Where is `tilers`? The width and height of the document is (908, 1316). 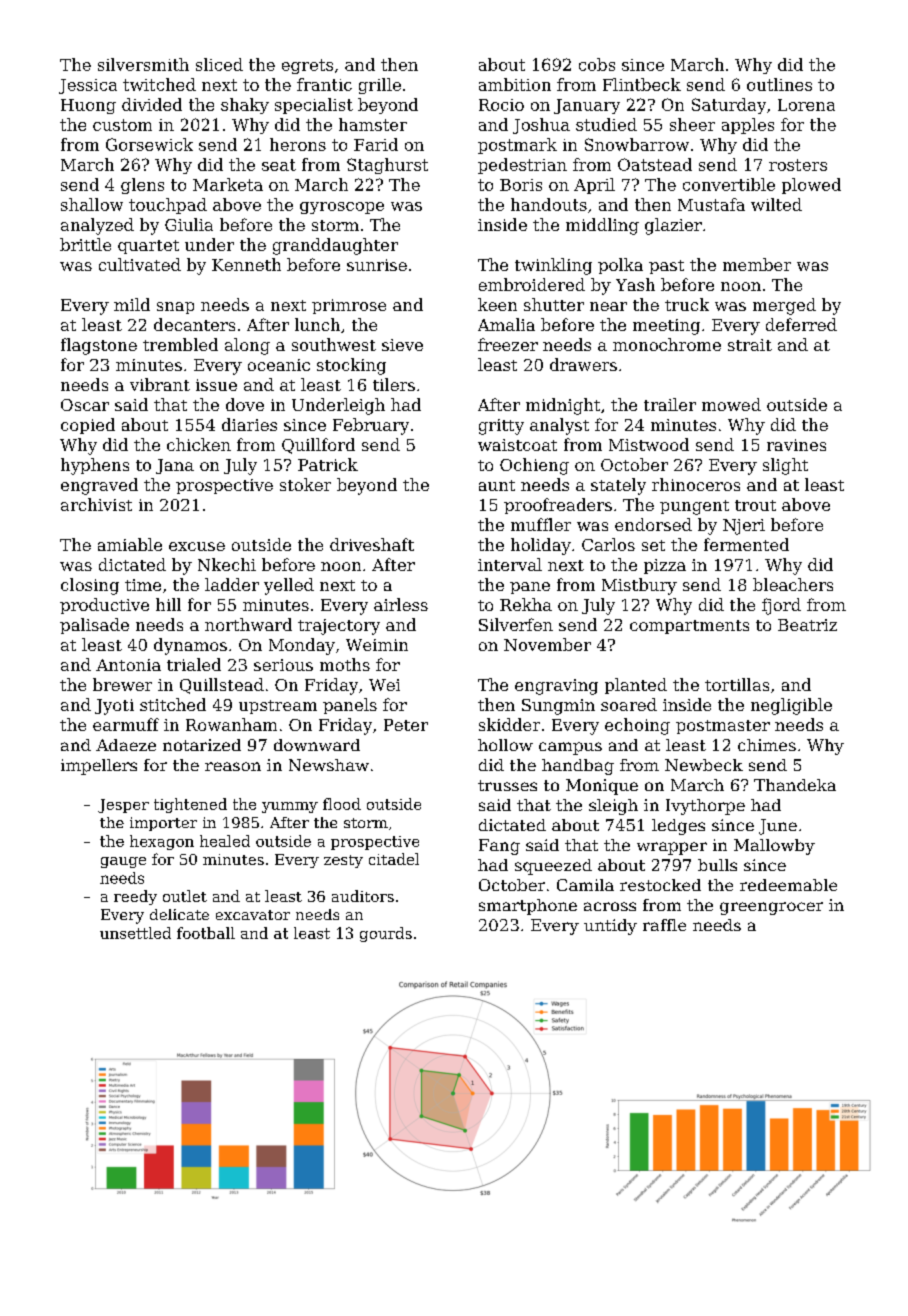 tilers is located at coordinates (394, 384).
